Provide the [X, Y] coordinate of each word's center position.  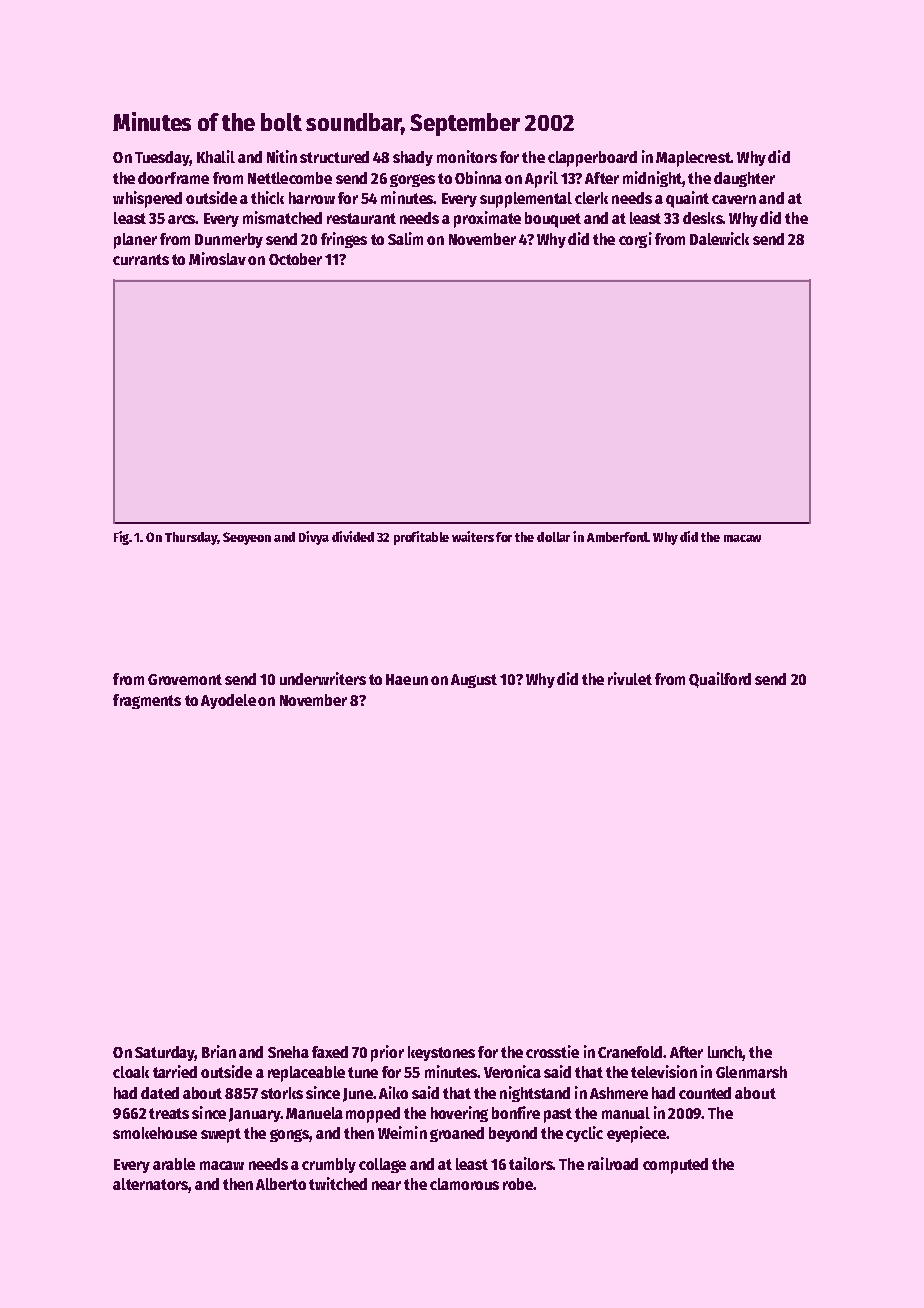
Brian [219, 1051]
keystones [441, 1053]
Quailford [720, 680]
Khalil [216, 156]
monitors [467, 156]
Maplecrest [693, 159]
